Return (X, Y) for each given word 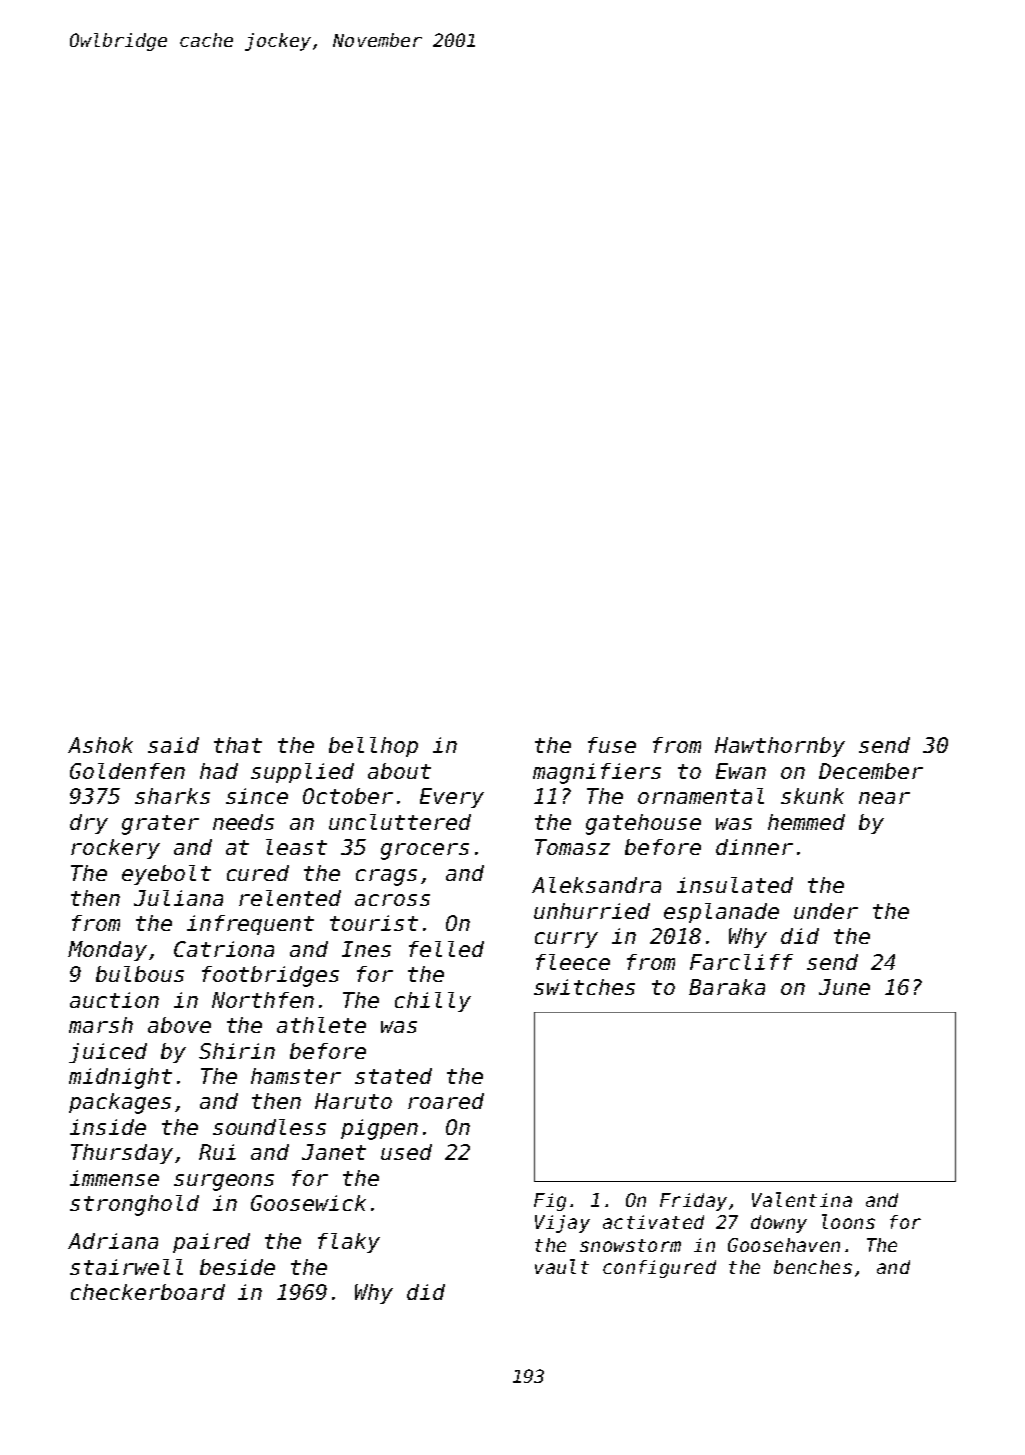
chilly (433, 1002)
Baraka (727, 987)
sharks (172, 796)
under (826, 911)
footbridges (270, 976)
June (844, 987)
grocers (425, 851)
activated (653, 1222)
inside (108, 1127)
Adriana (113, 1241)
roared (446, 1101)
